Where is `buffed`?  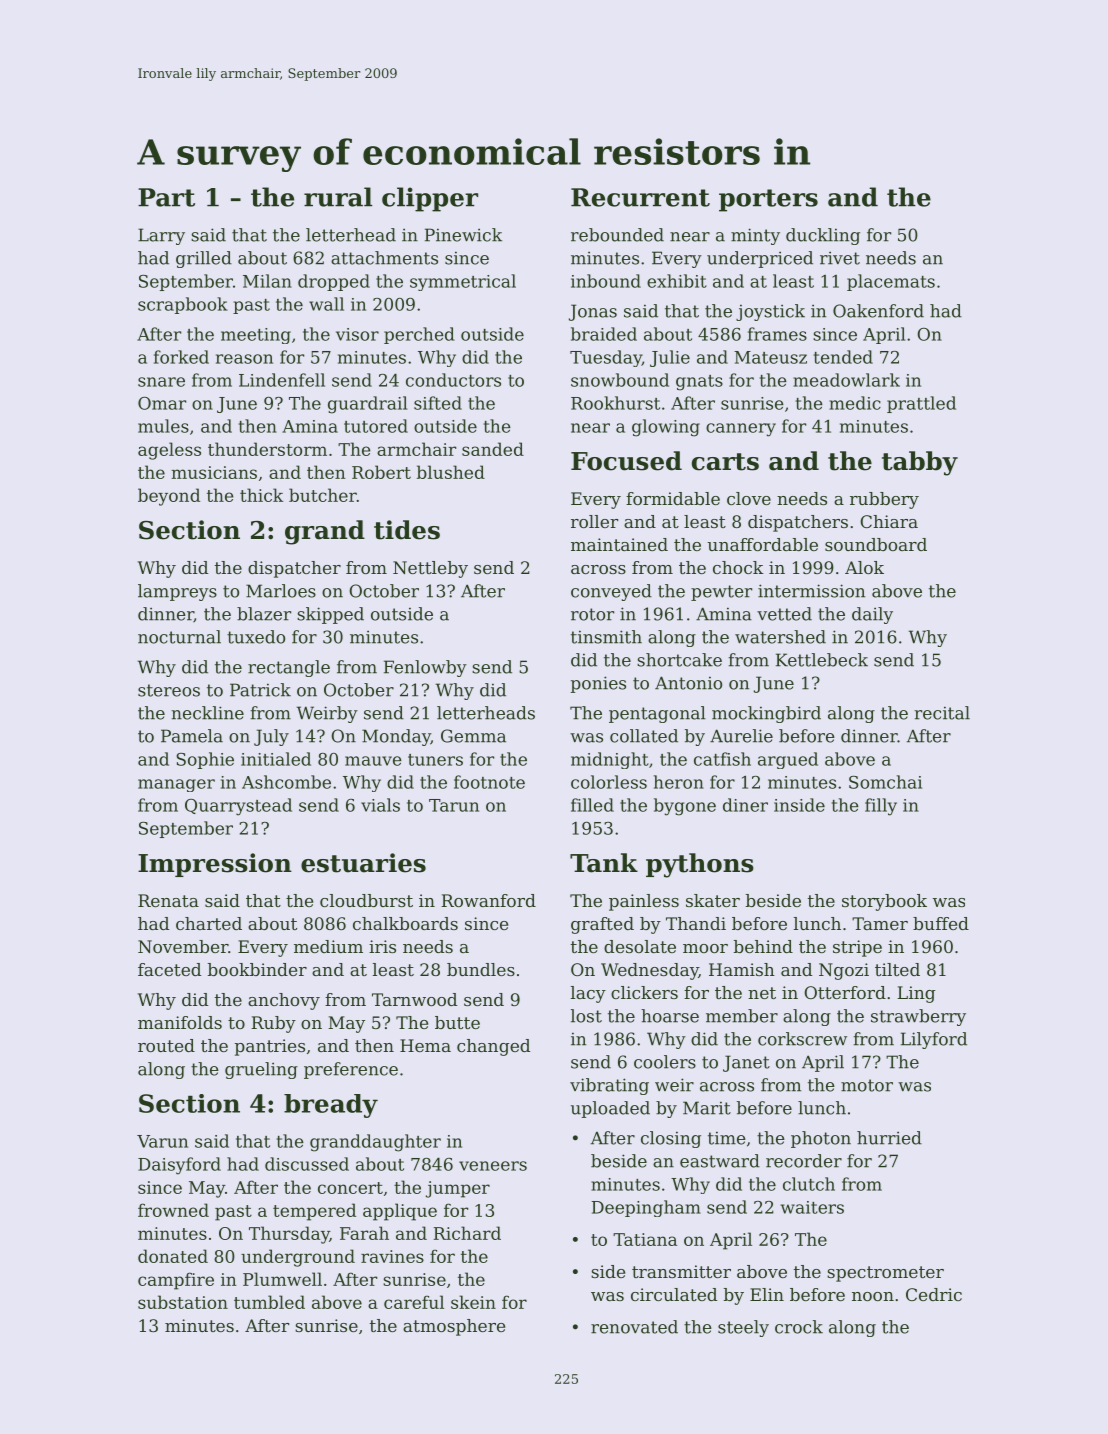
buffed is located at coordinates (941, 923).
